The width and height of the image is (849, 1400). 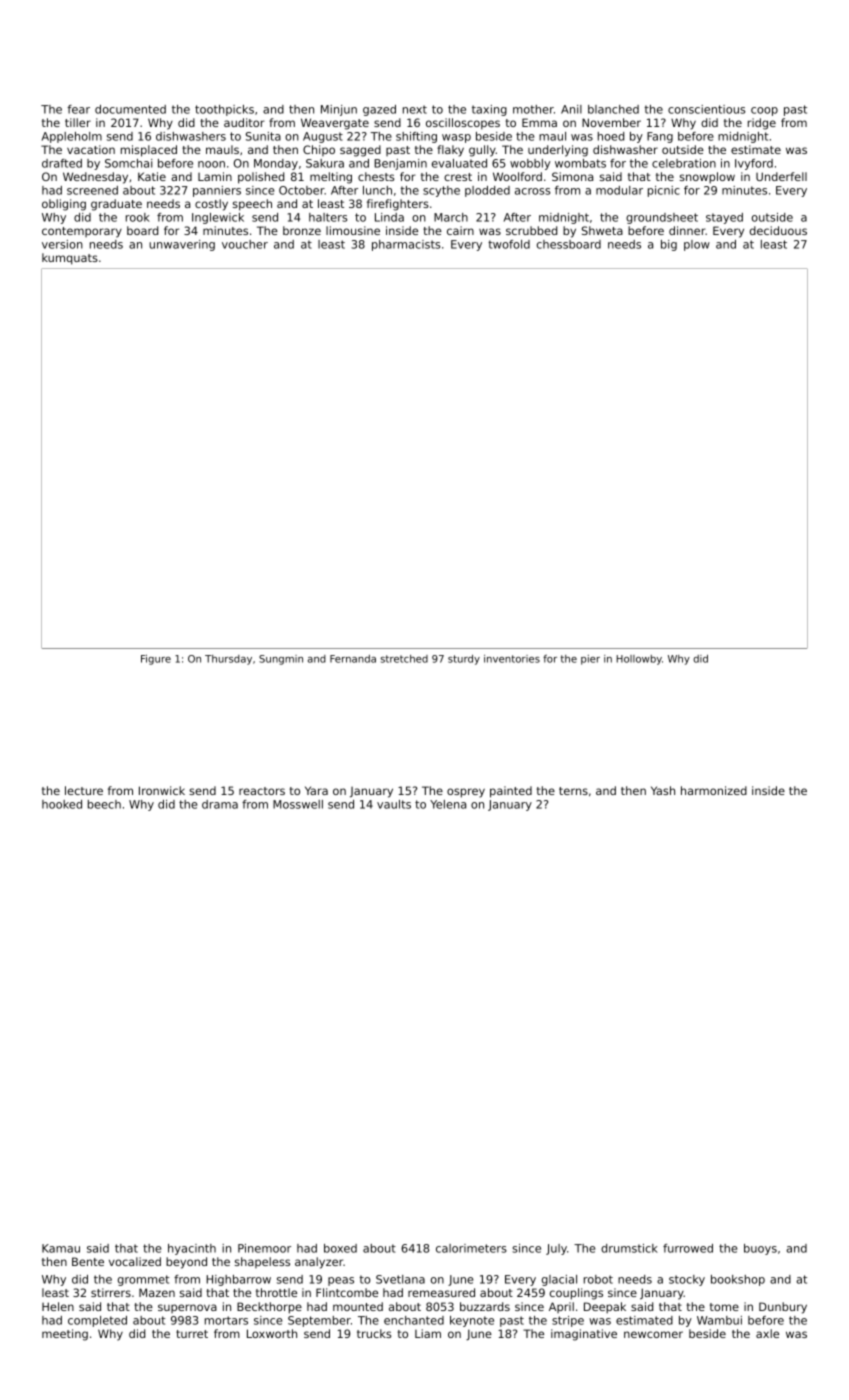 I want to click on hyacinth, so click(x=192, y=1249).
